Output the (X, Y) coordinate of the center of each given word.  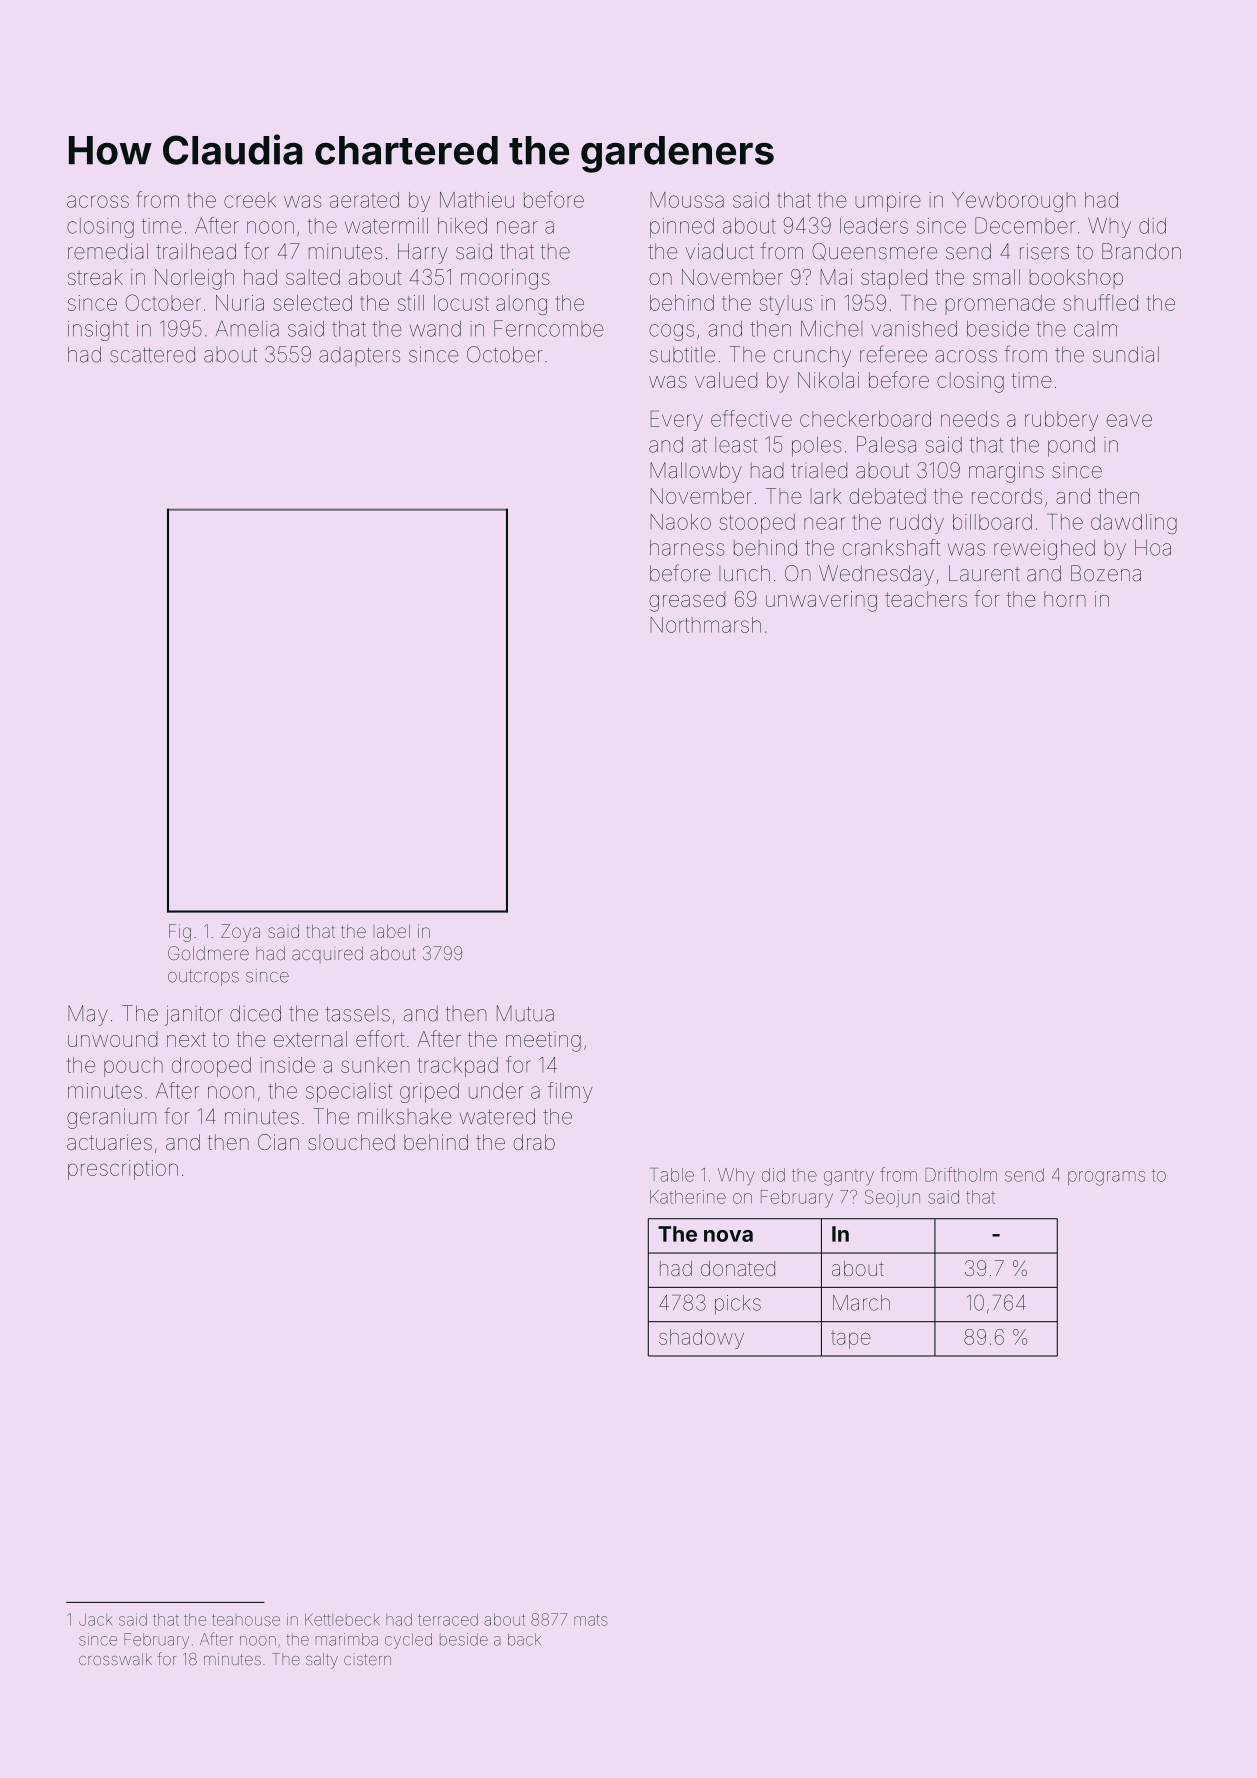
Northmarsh (706, 625)
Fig (180, 933)
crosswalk (115, 1659)
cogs (671, 332)
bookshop (1076, 279)
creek (250, 200)
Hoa (1153, 548)
